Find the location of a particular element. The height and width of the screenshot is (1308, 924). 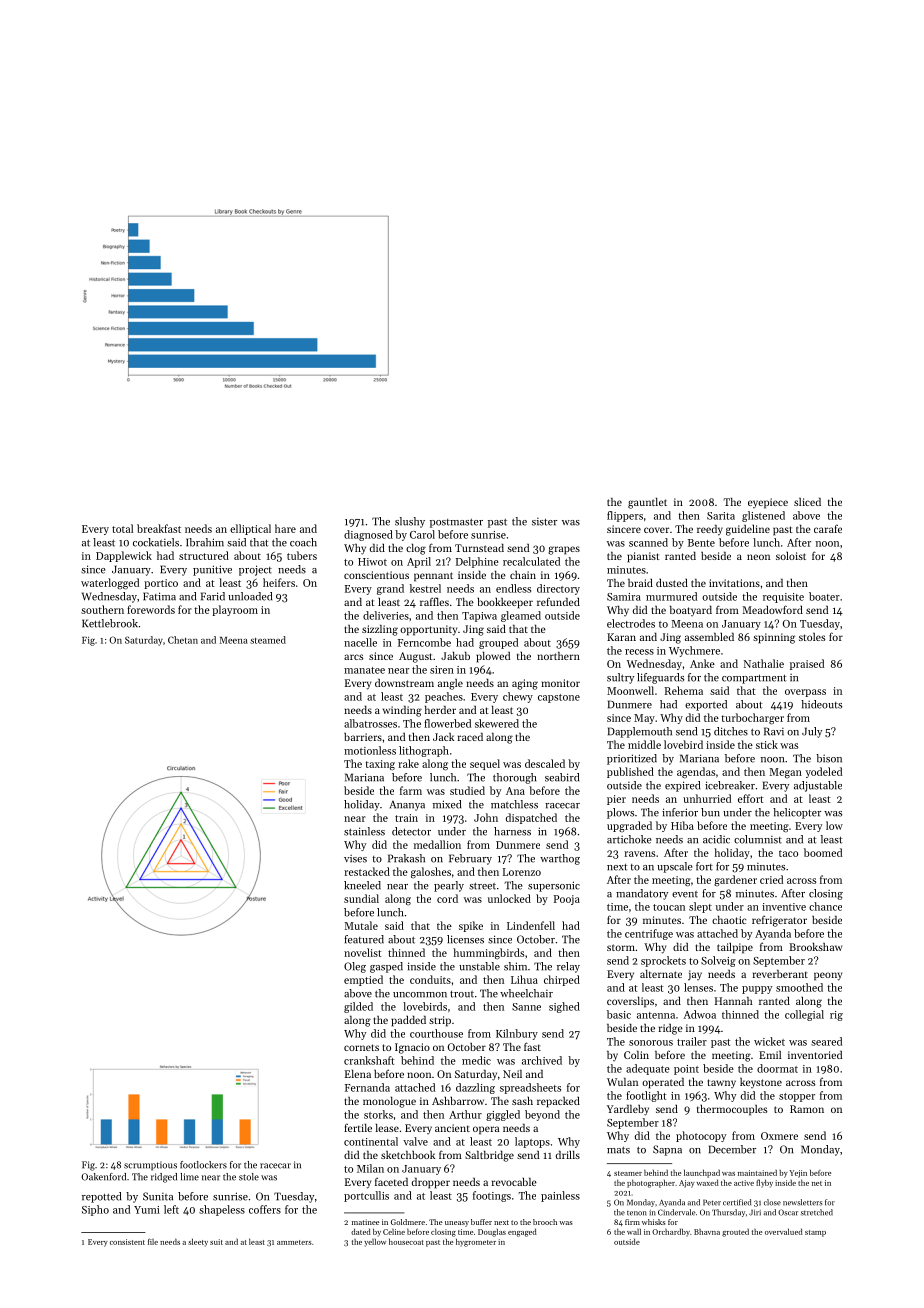

Fernanda is located at coordinates (367, 1087).
